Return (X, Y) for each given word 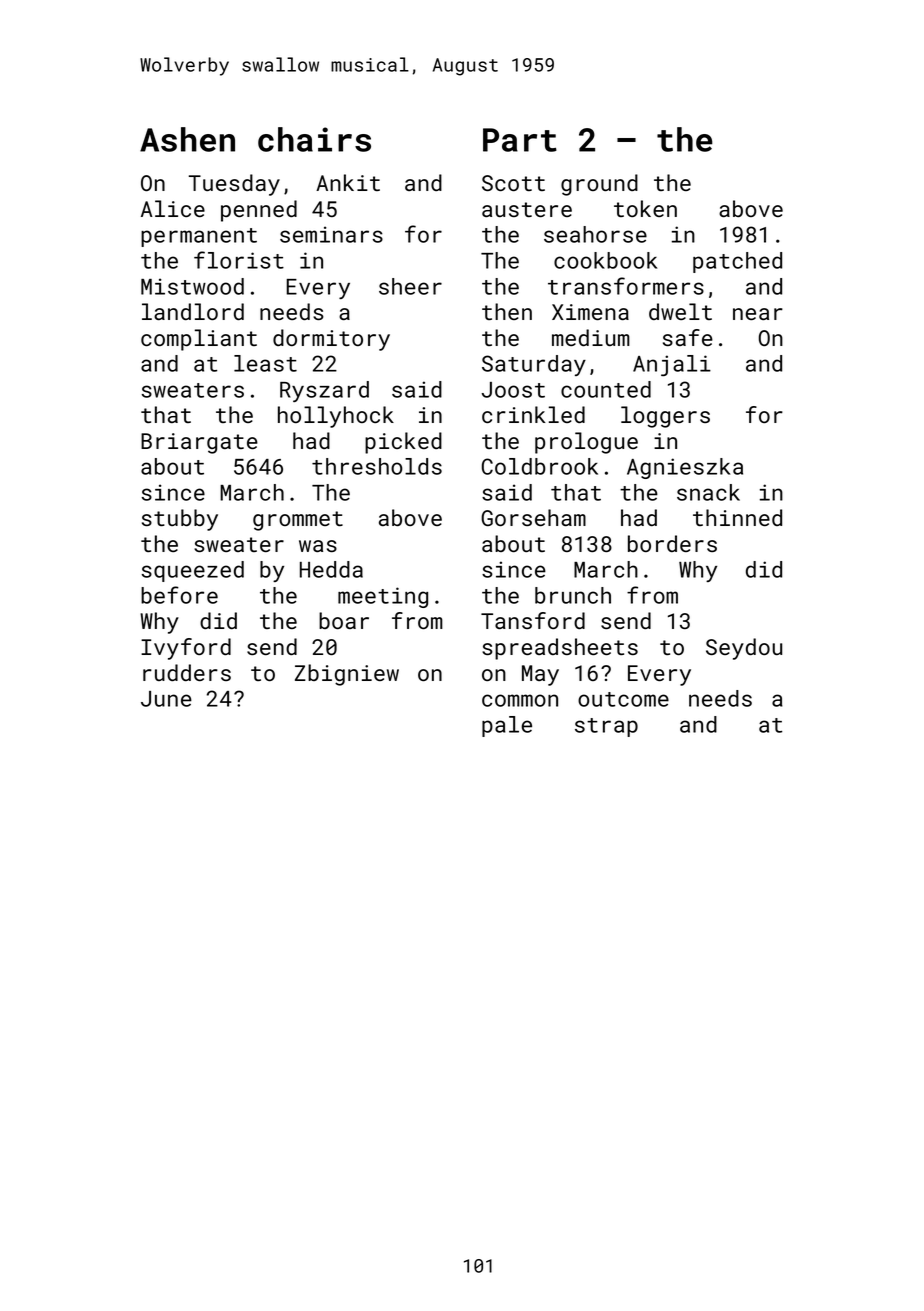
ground (599, 185)
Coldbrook (540, 466)
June (166, 699)
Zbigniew (347, 675)
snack (708, 492)
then (507, 311)
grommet (298, 521)
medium (591, 337)
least (265, 363)
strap (606, 727)
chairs (314, 139)
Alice (173, 208)
